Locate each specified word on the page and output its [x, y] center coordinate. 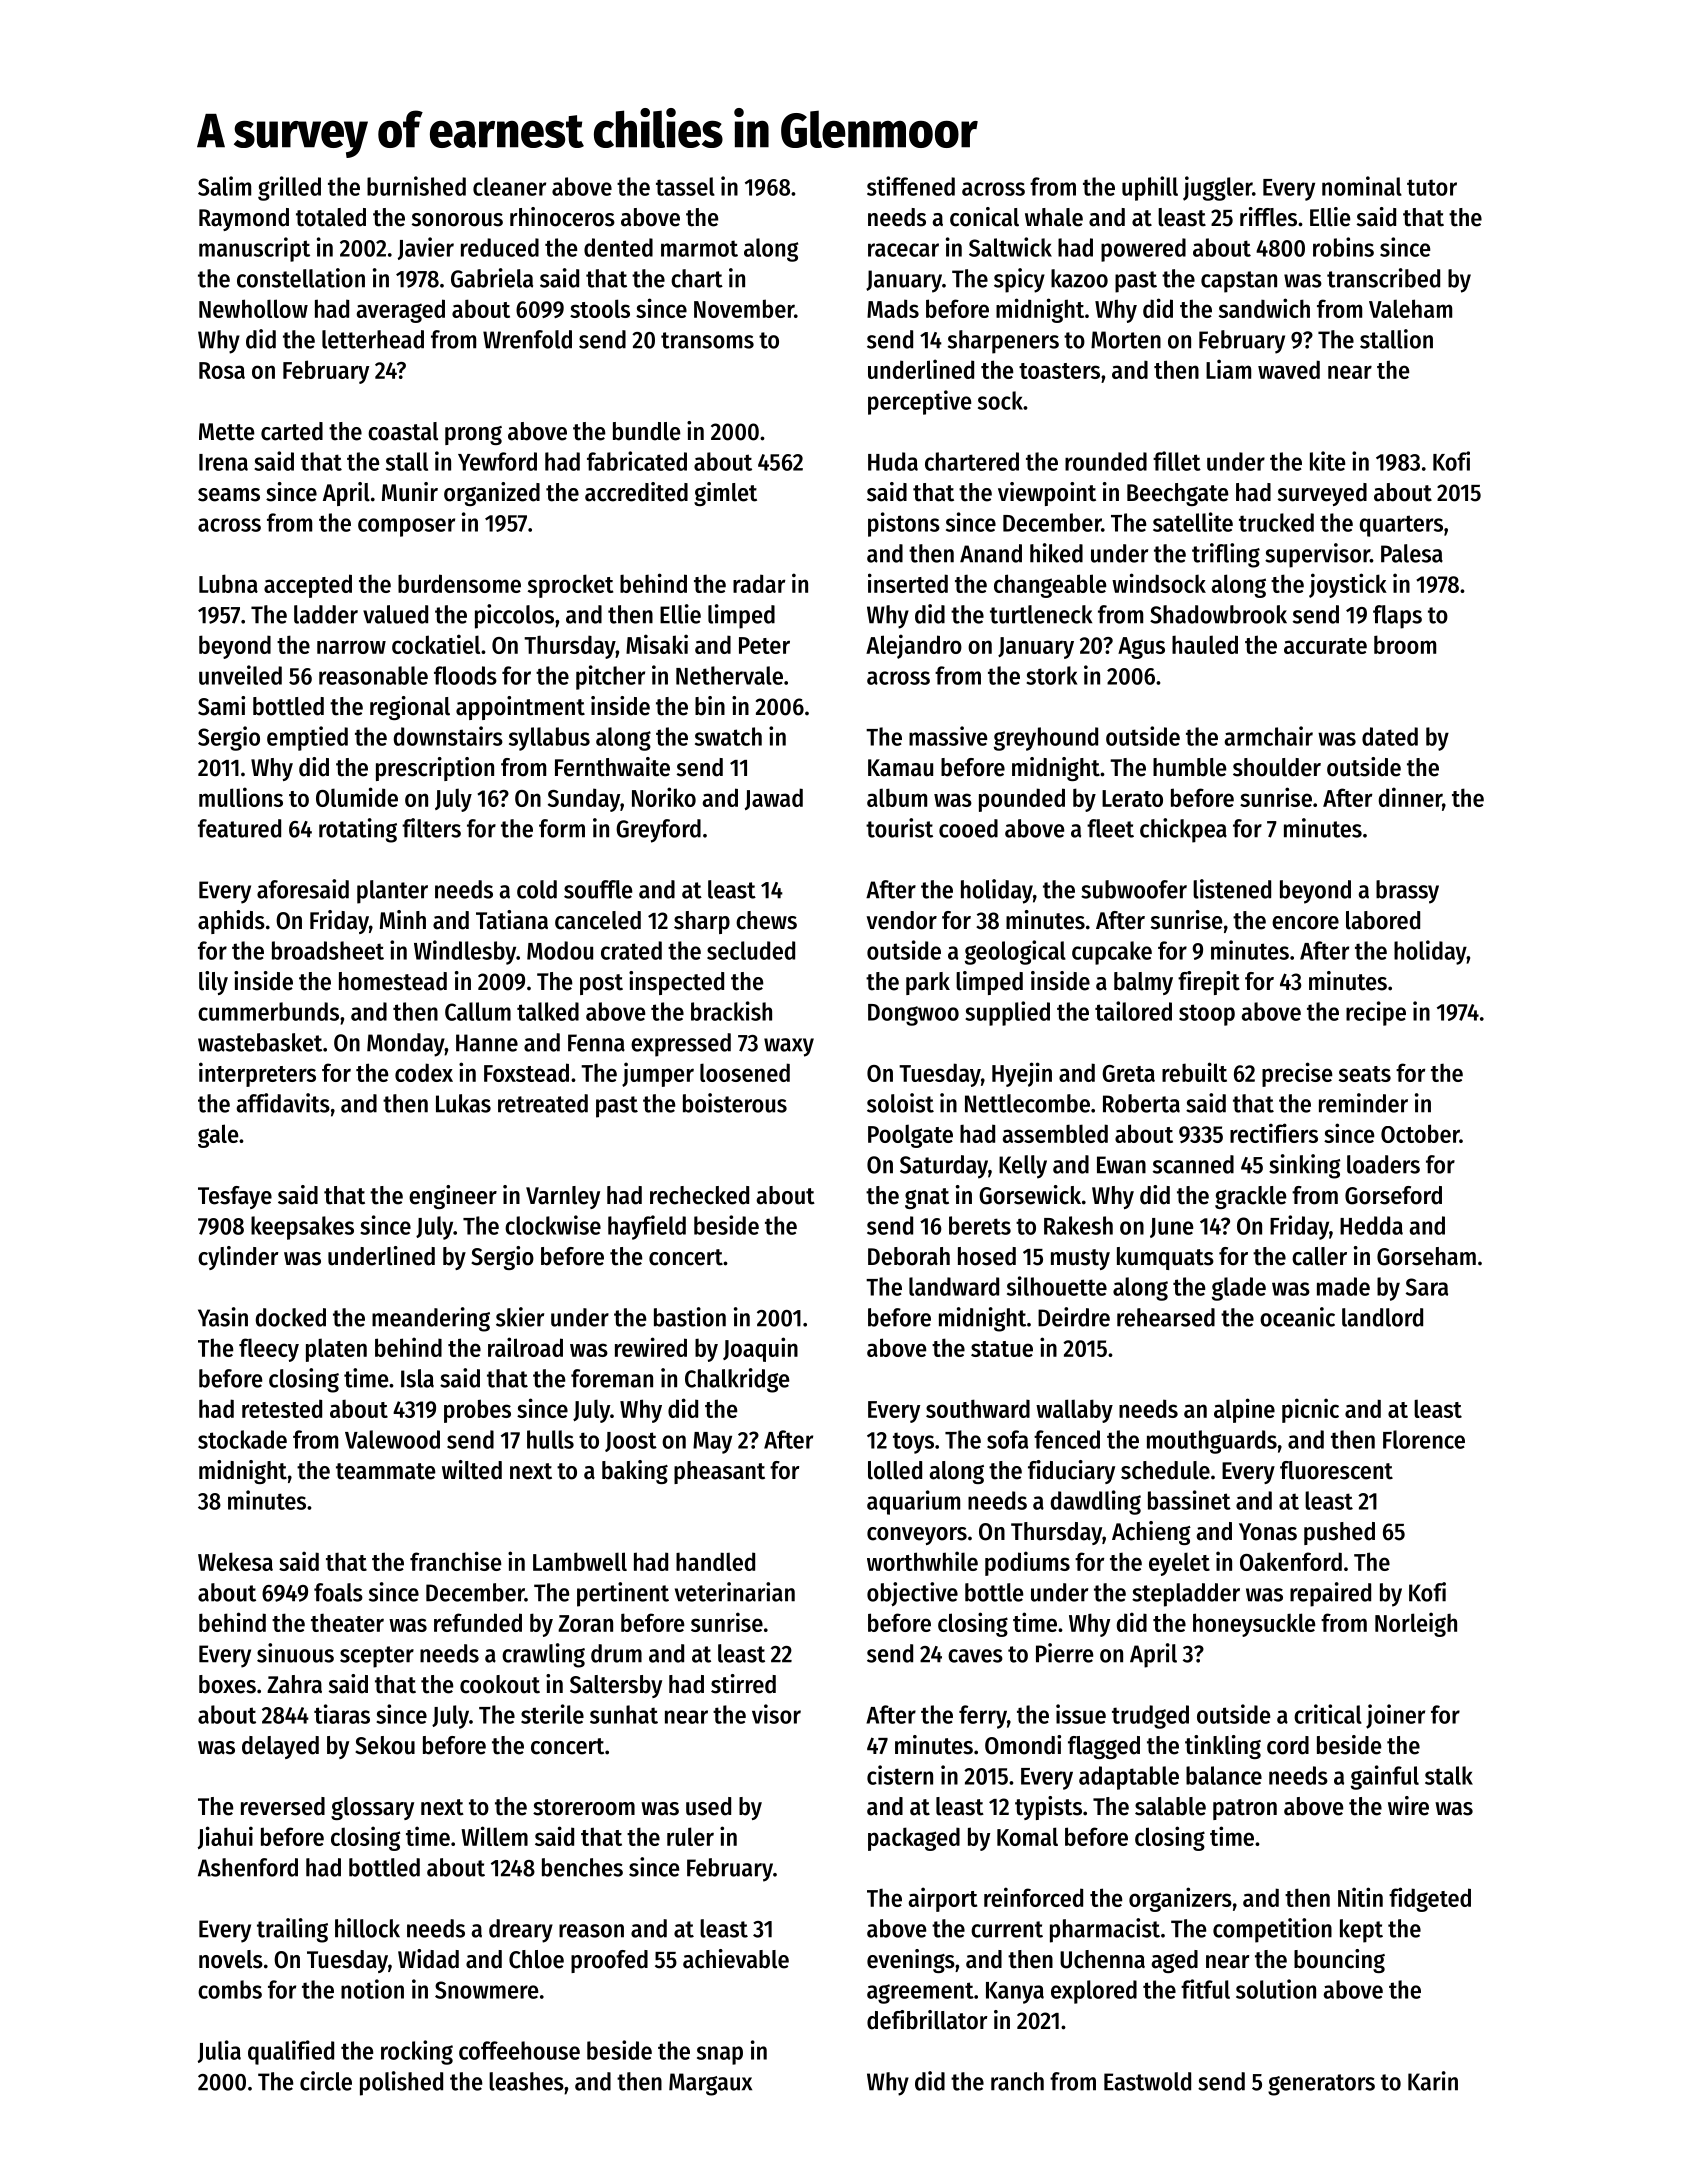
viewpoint [1047, 494]
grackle [1251, 1197]
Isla [417, 1378]
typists [1048, 1808]
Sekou [385, 1745]
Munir [410, 492]
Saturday [944, 1167]
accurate [1325, 646]
